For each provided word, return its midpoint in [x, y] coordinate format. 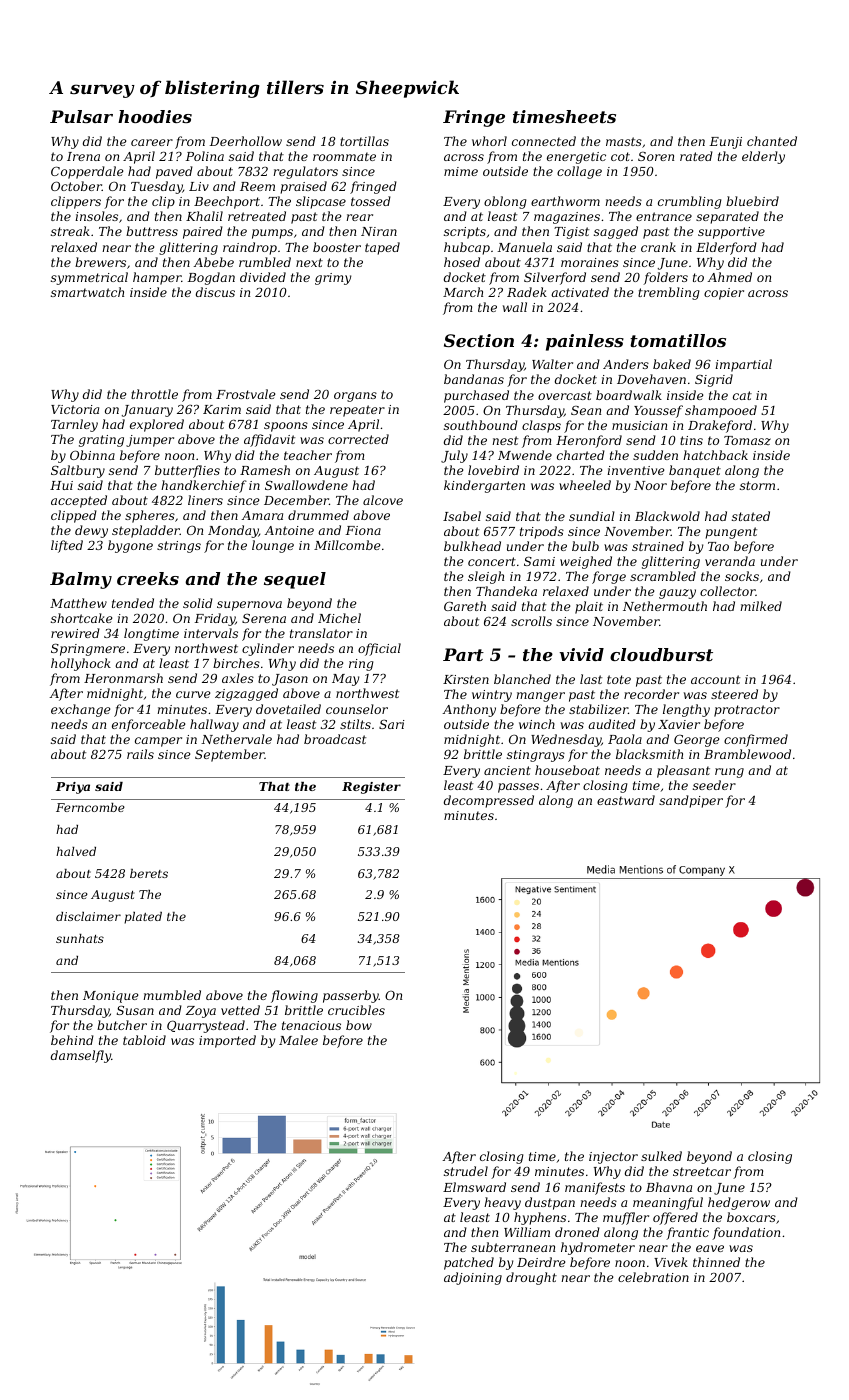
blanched [522, 679]
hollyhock [81, 664]
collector [728, 591]
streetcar [702, 1171]
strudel [466, 1171]
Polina [205, 156]
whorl [489, 141]
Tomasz [747, 440]
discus [215, 292]
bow [359, 1025]
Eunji [726, 143]
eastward [626, 800]
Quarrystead [206, 1026]
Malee [298, 1040]
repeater [357, 411]
